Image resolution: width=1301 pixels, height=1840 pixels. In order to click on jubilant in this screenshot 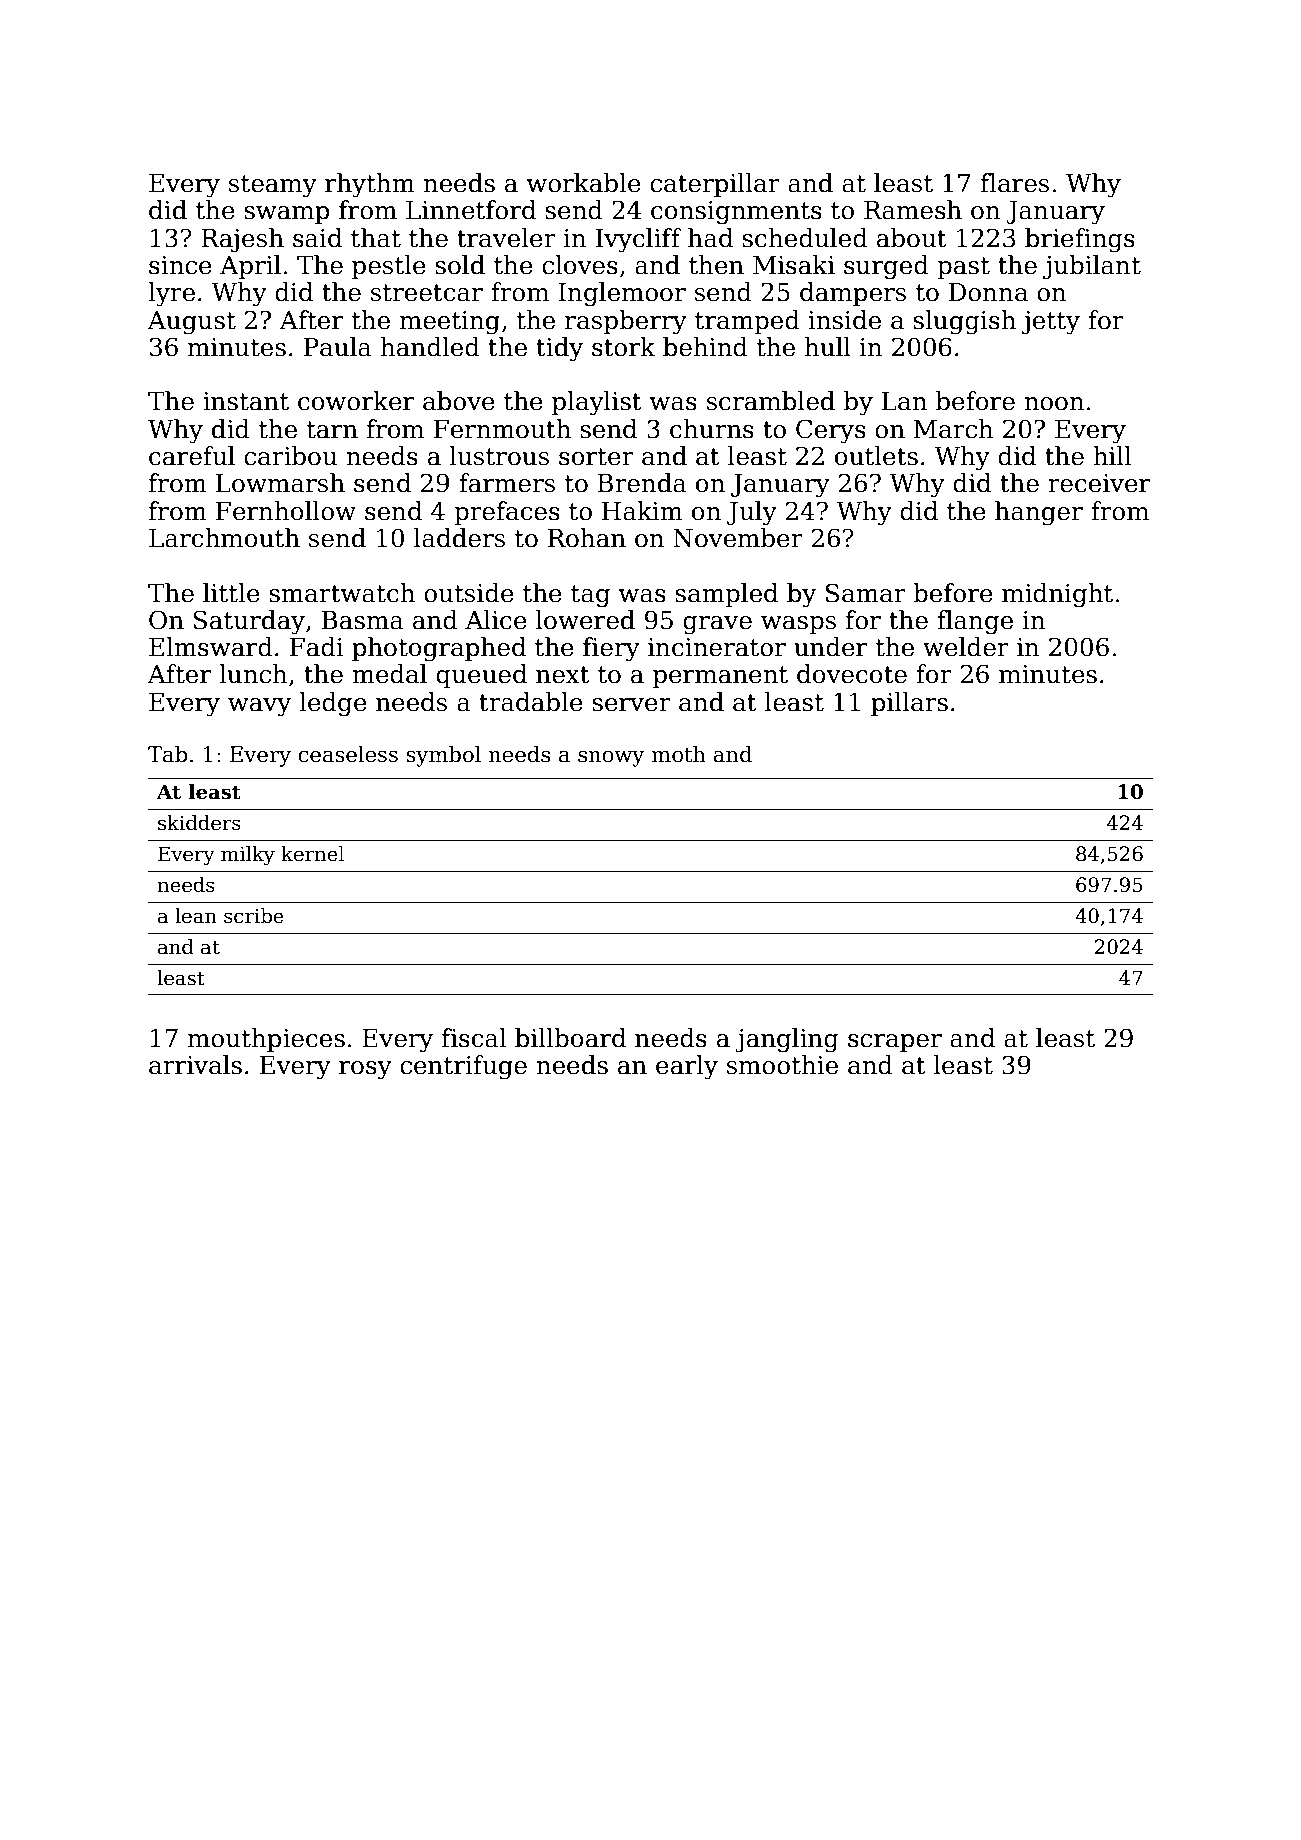, I will do `click(1092, 267)`.
